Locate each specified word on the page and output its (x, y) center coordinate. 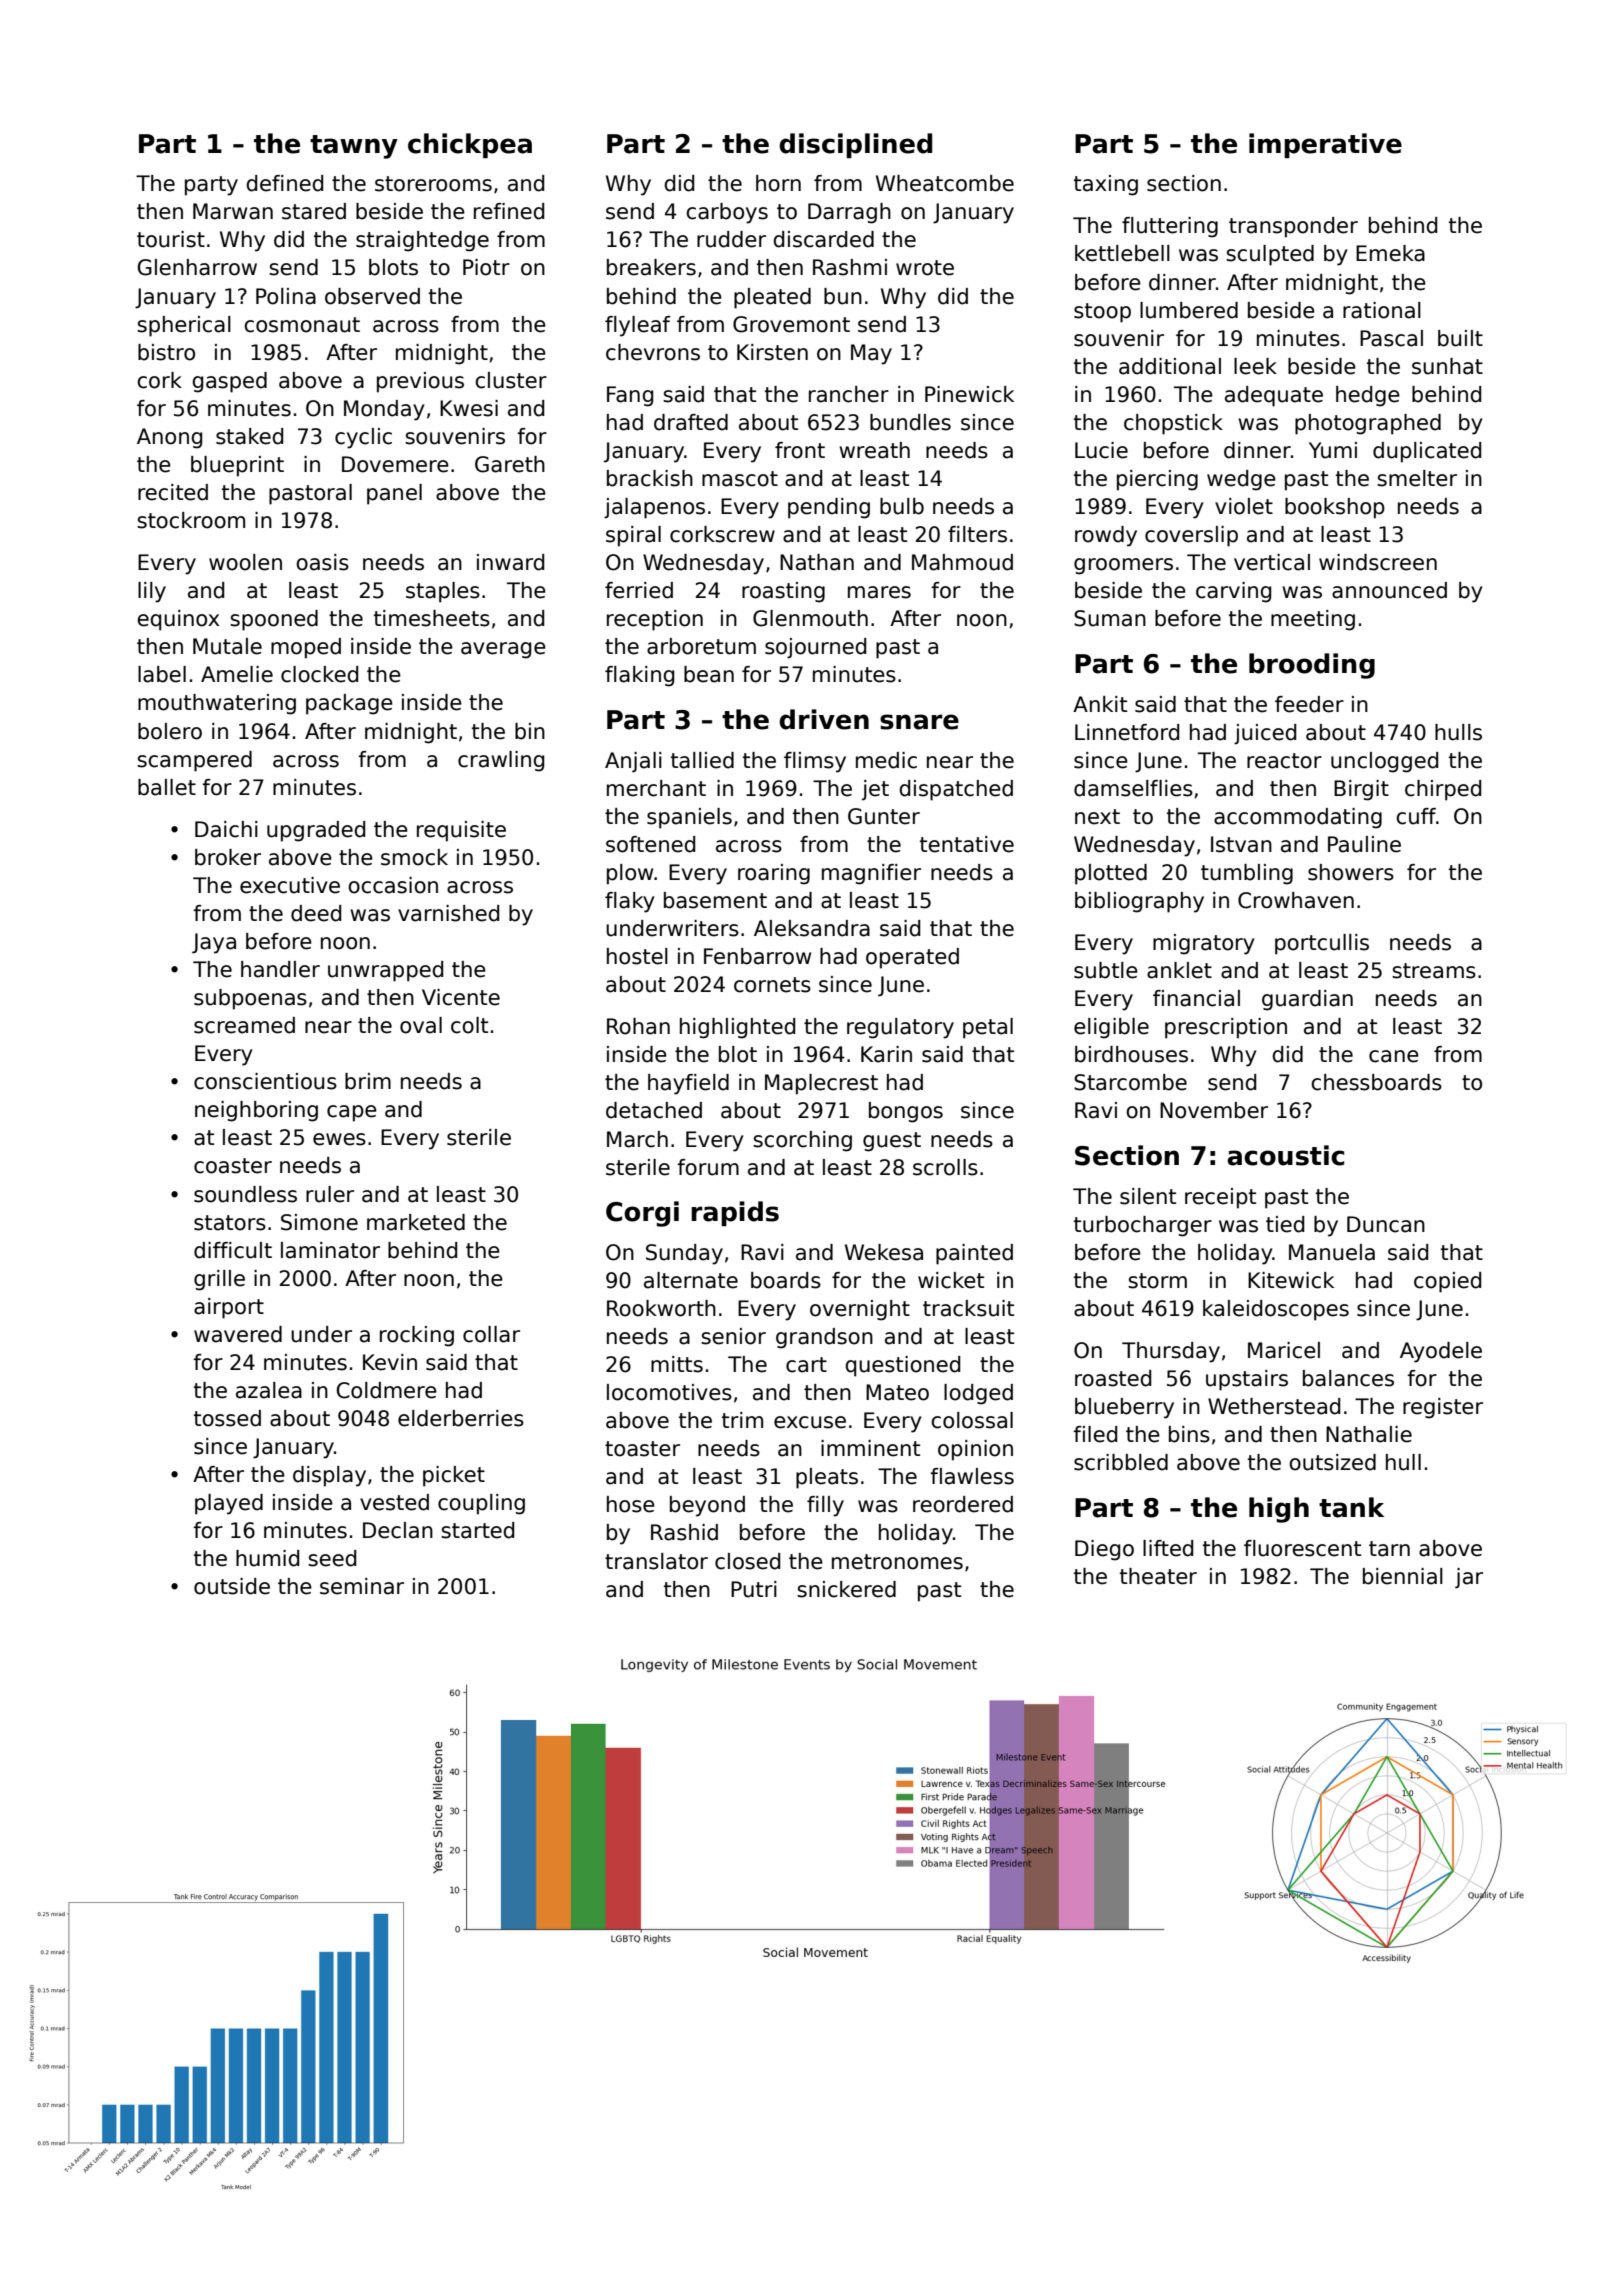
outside (232, 1586)
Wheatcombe (945, 183)
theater (1158, 1576)
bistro (166, 352)
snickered (846, 1589)
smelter (1417, 478)
